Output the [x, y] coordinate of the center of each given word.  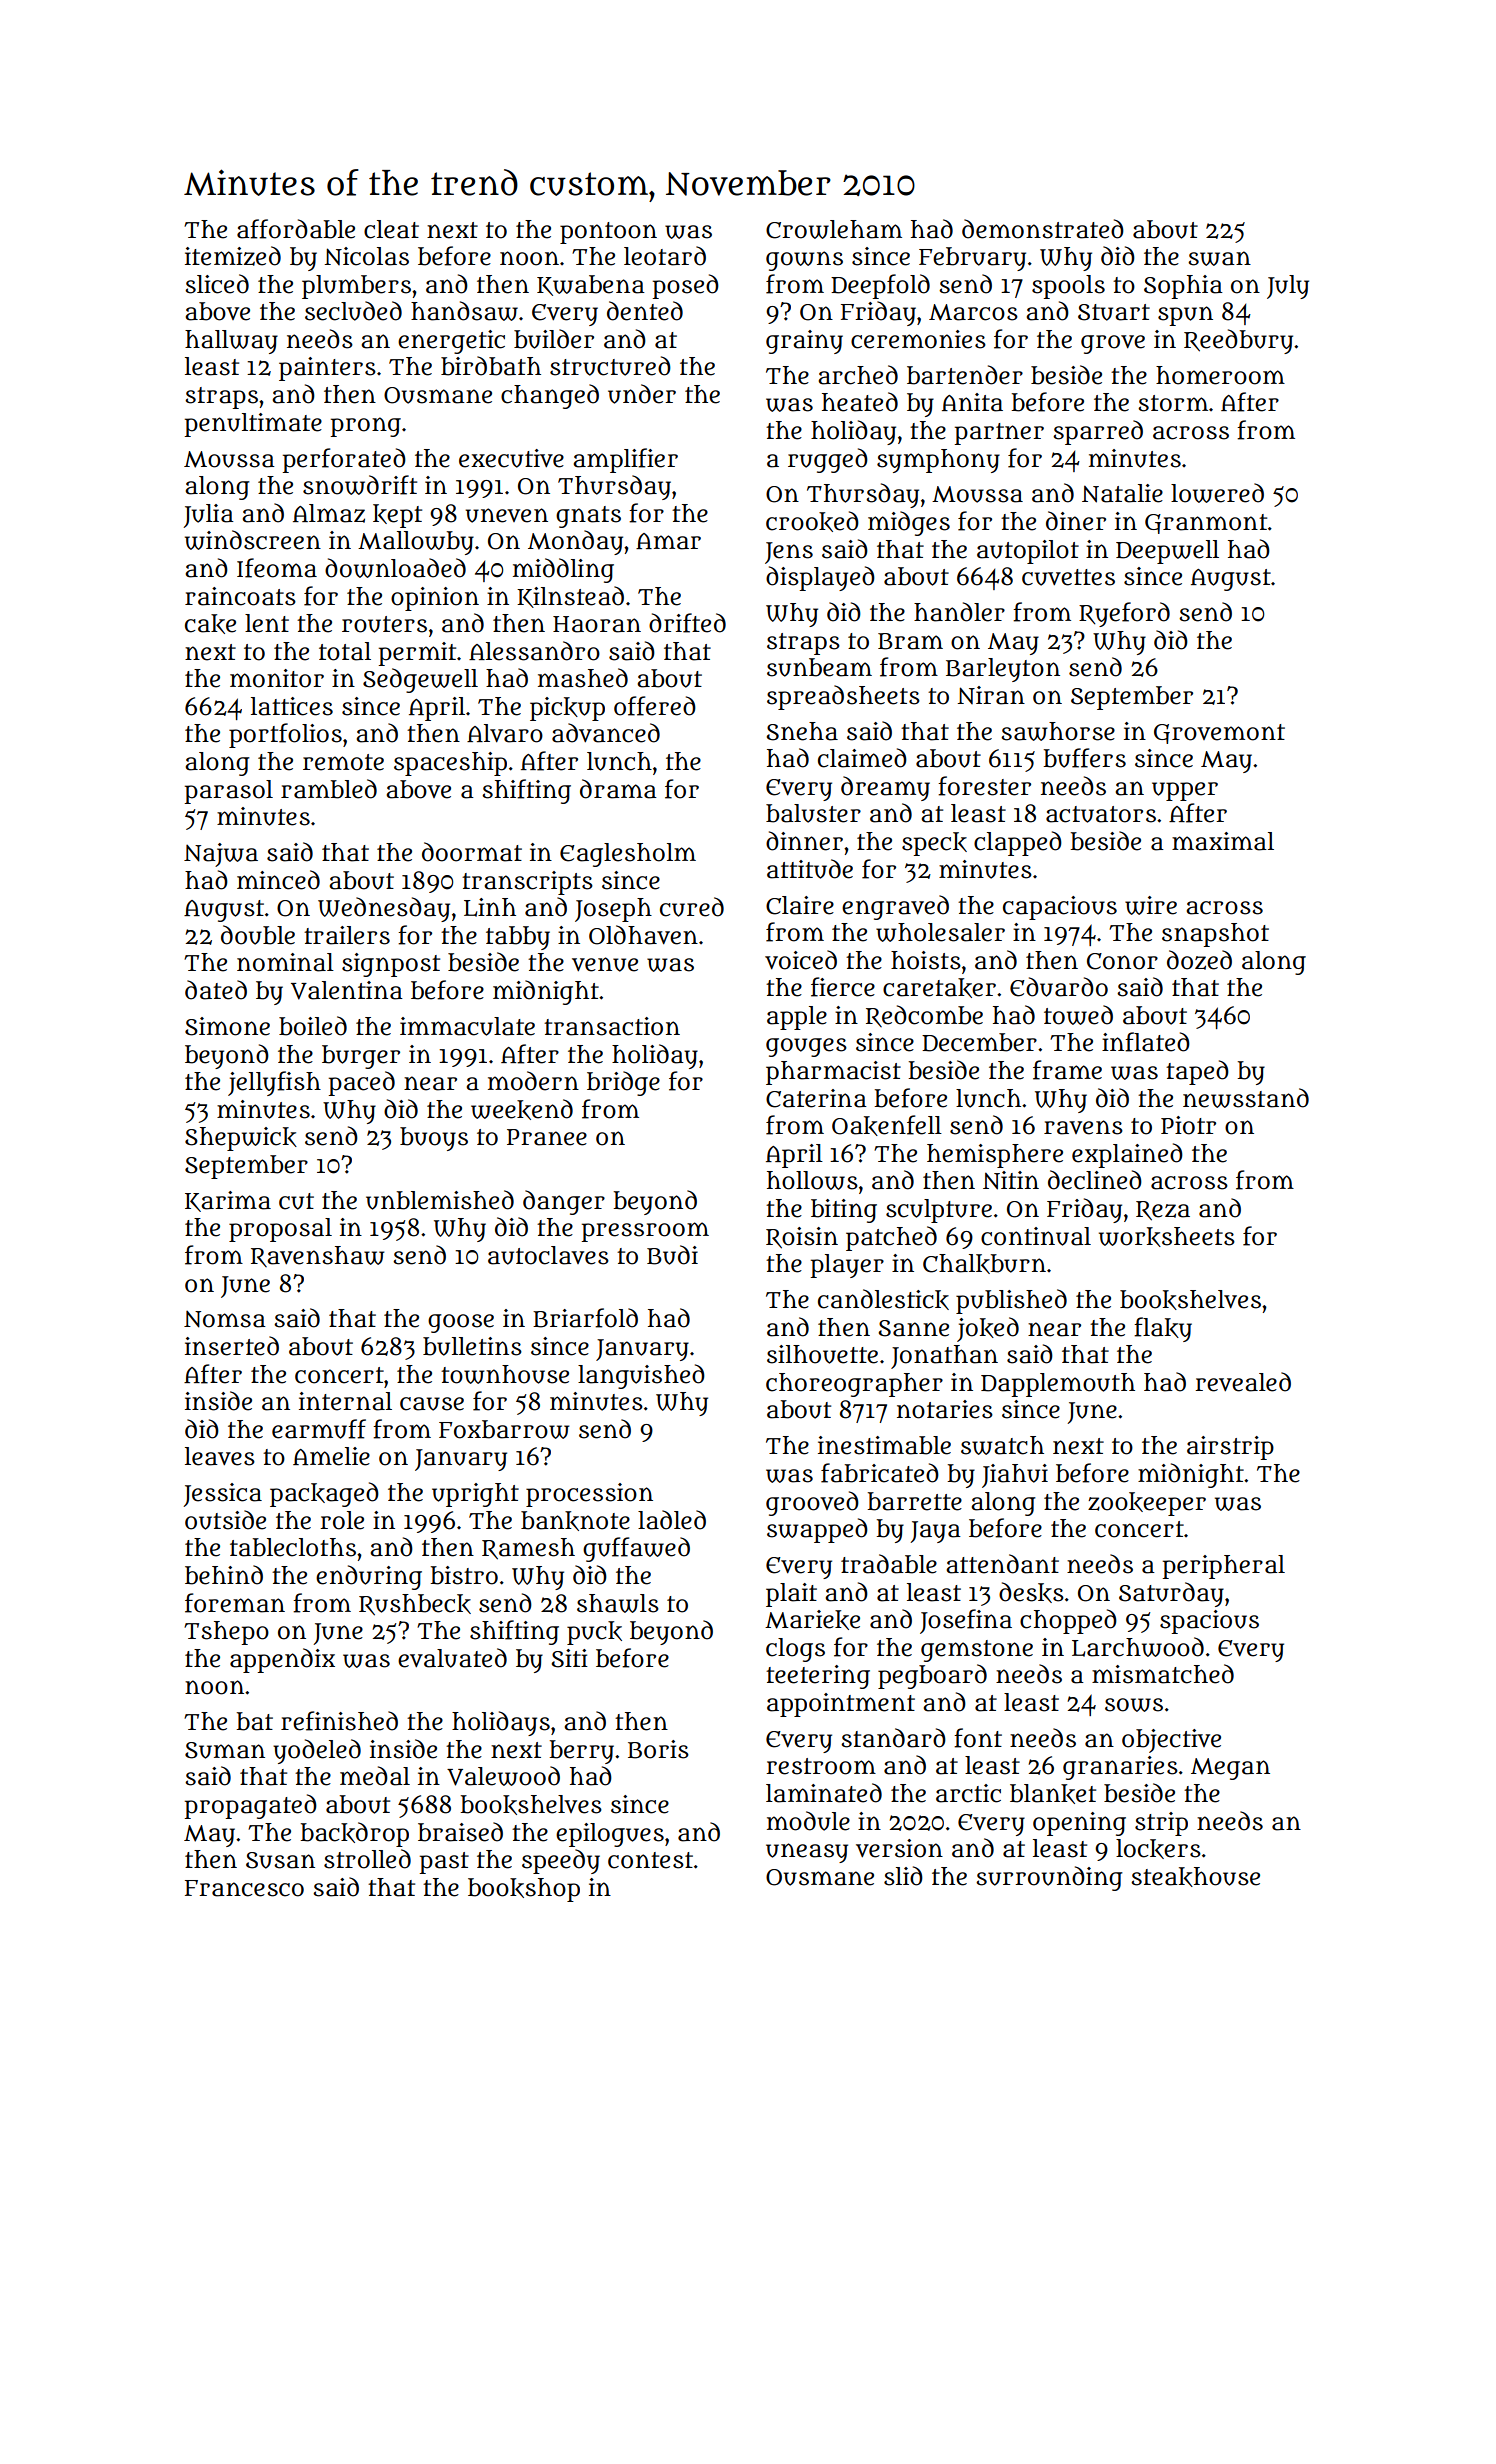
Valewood [503, 1776]
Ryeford [1124, 614]
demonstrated [1043, 229]
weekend [522, 1109]
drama [618, 789]
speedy [561, 1861]
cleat [391, 229]
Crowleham [834, 229]
